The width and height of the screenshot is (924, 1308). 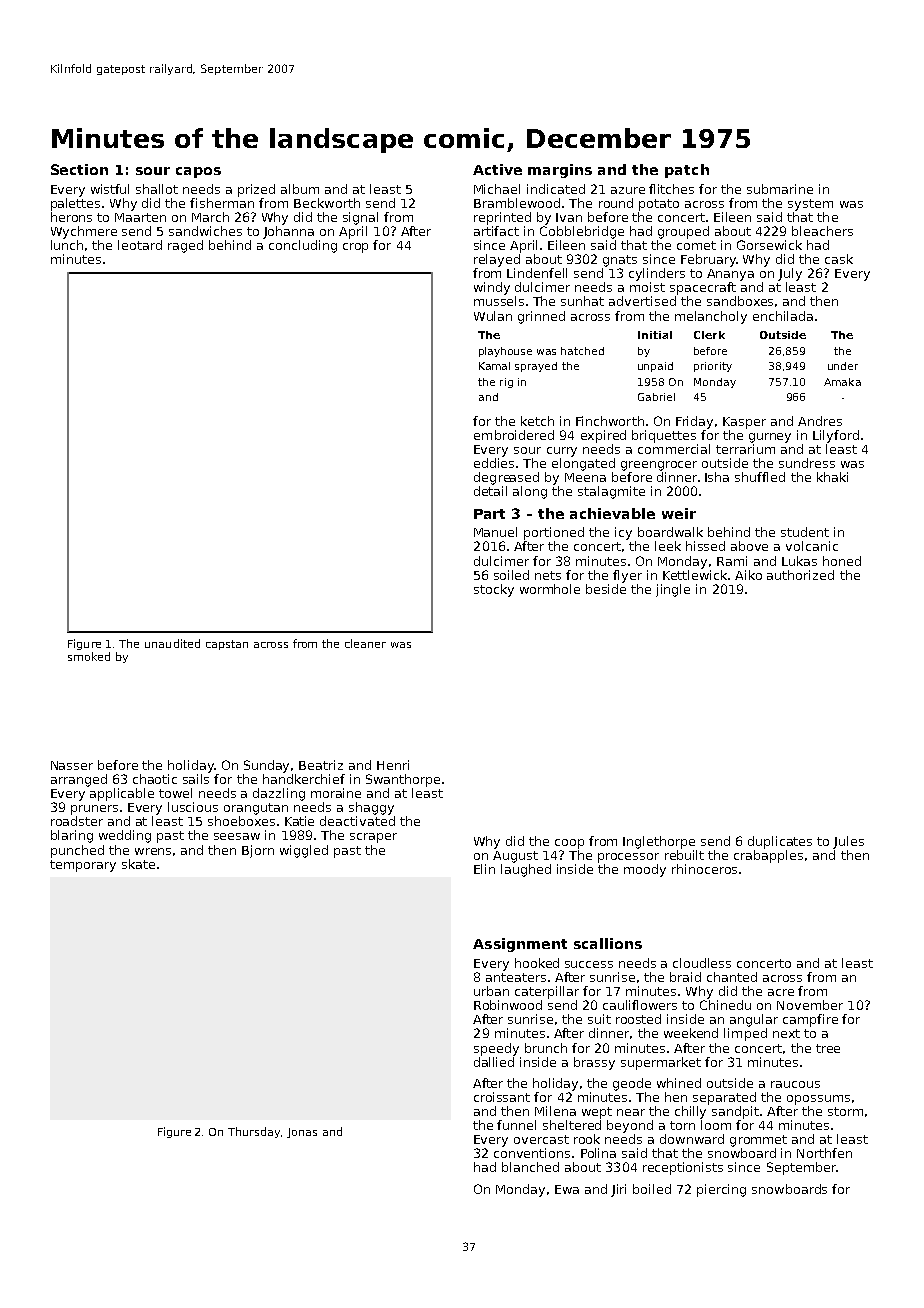 What do you see at coordinates (288, 232) in the screenshot?
I see `Johanna` at bounding box center [288, 232].
